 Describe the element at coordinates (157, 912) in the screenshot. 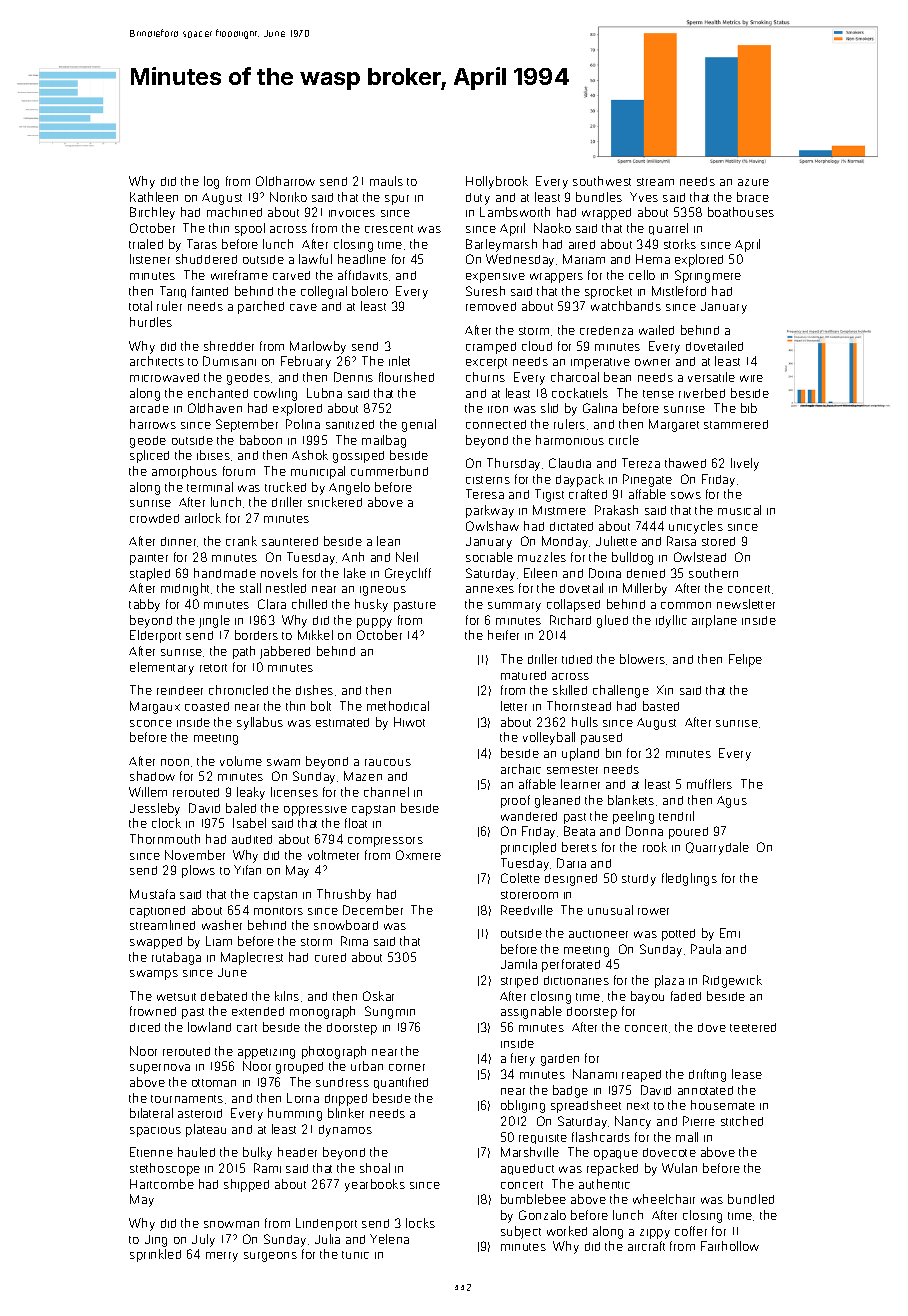

I see `captioned` at that location.
